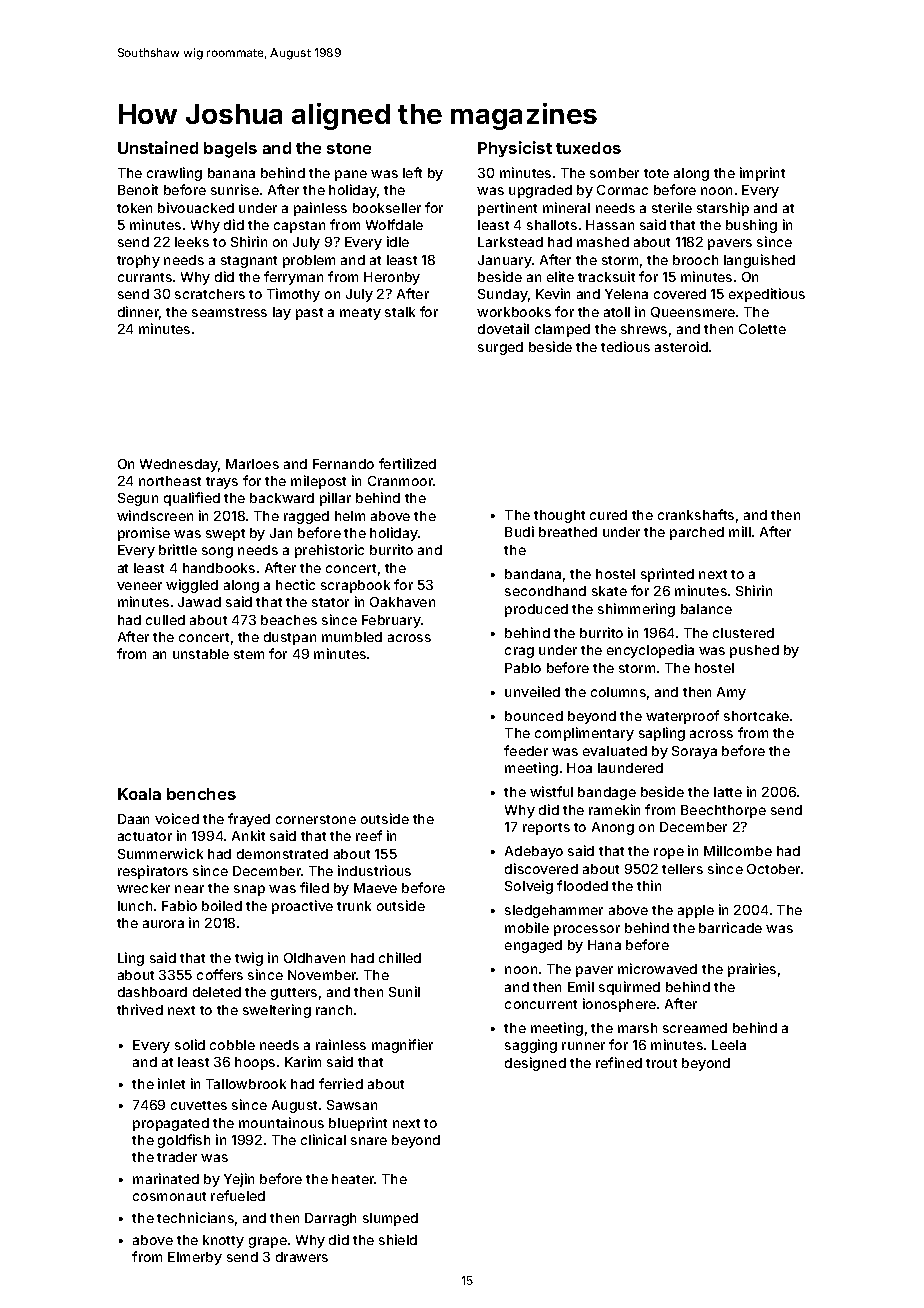  Describe the element at coordinates (751, 226) in the page. I see `bushing` at that location.
